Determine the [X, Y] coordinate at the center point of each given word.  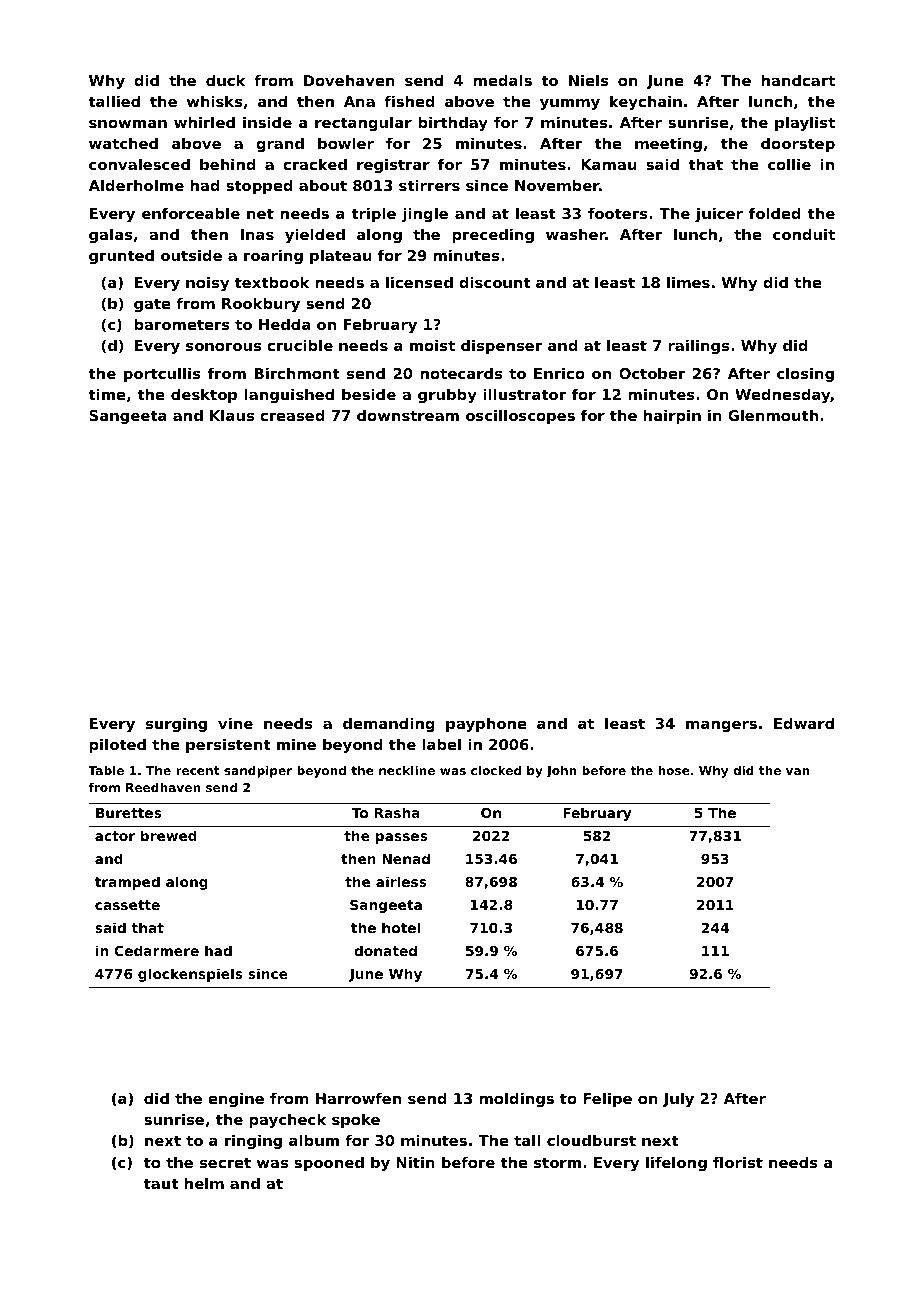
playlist [805, 123]
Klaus [232, 415]
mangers [721, 726]
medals [502, 80]
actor [115, 836]
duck [225, 80]
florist [738, 1162]
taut [161, 1183]
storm [557, 1162]
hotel [401, 927]
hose [674, 770]
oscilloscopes [520, 416]
